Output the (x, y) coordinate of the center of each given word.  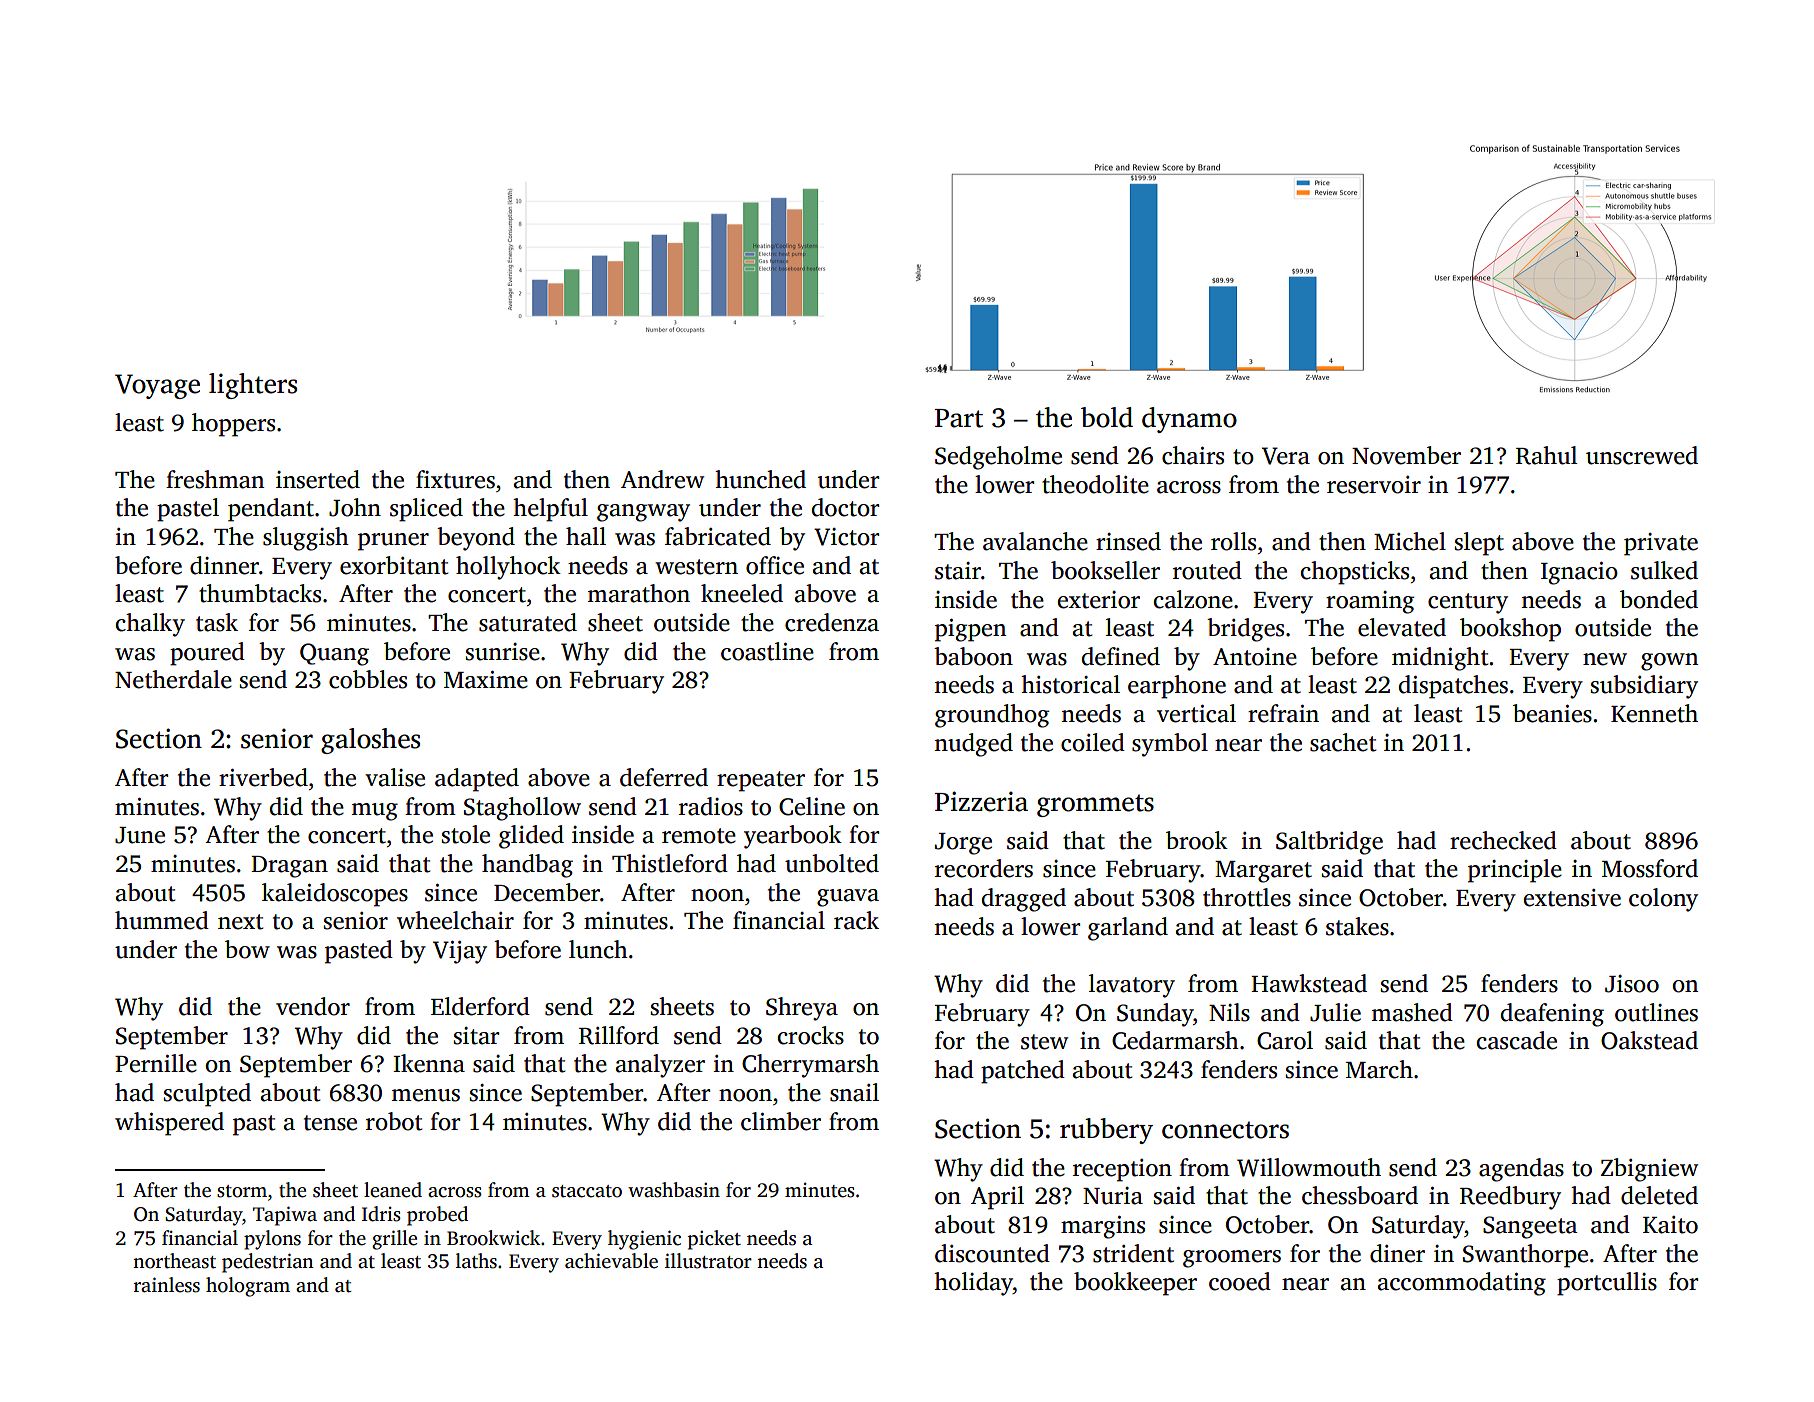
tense (330, 1123)
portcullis (1607, 1284)
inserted (318, 479)
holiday (973, 1284)
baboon (973, 656)
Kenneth (1654, 713)
